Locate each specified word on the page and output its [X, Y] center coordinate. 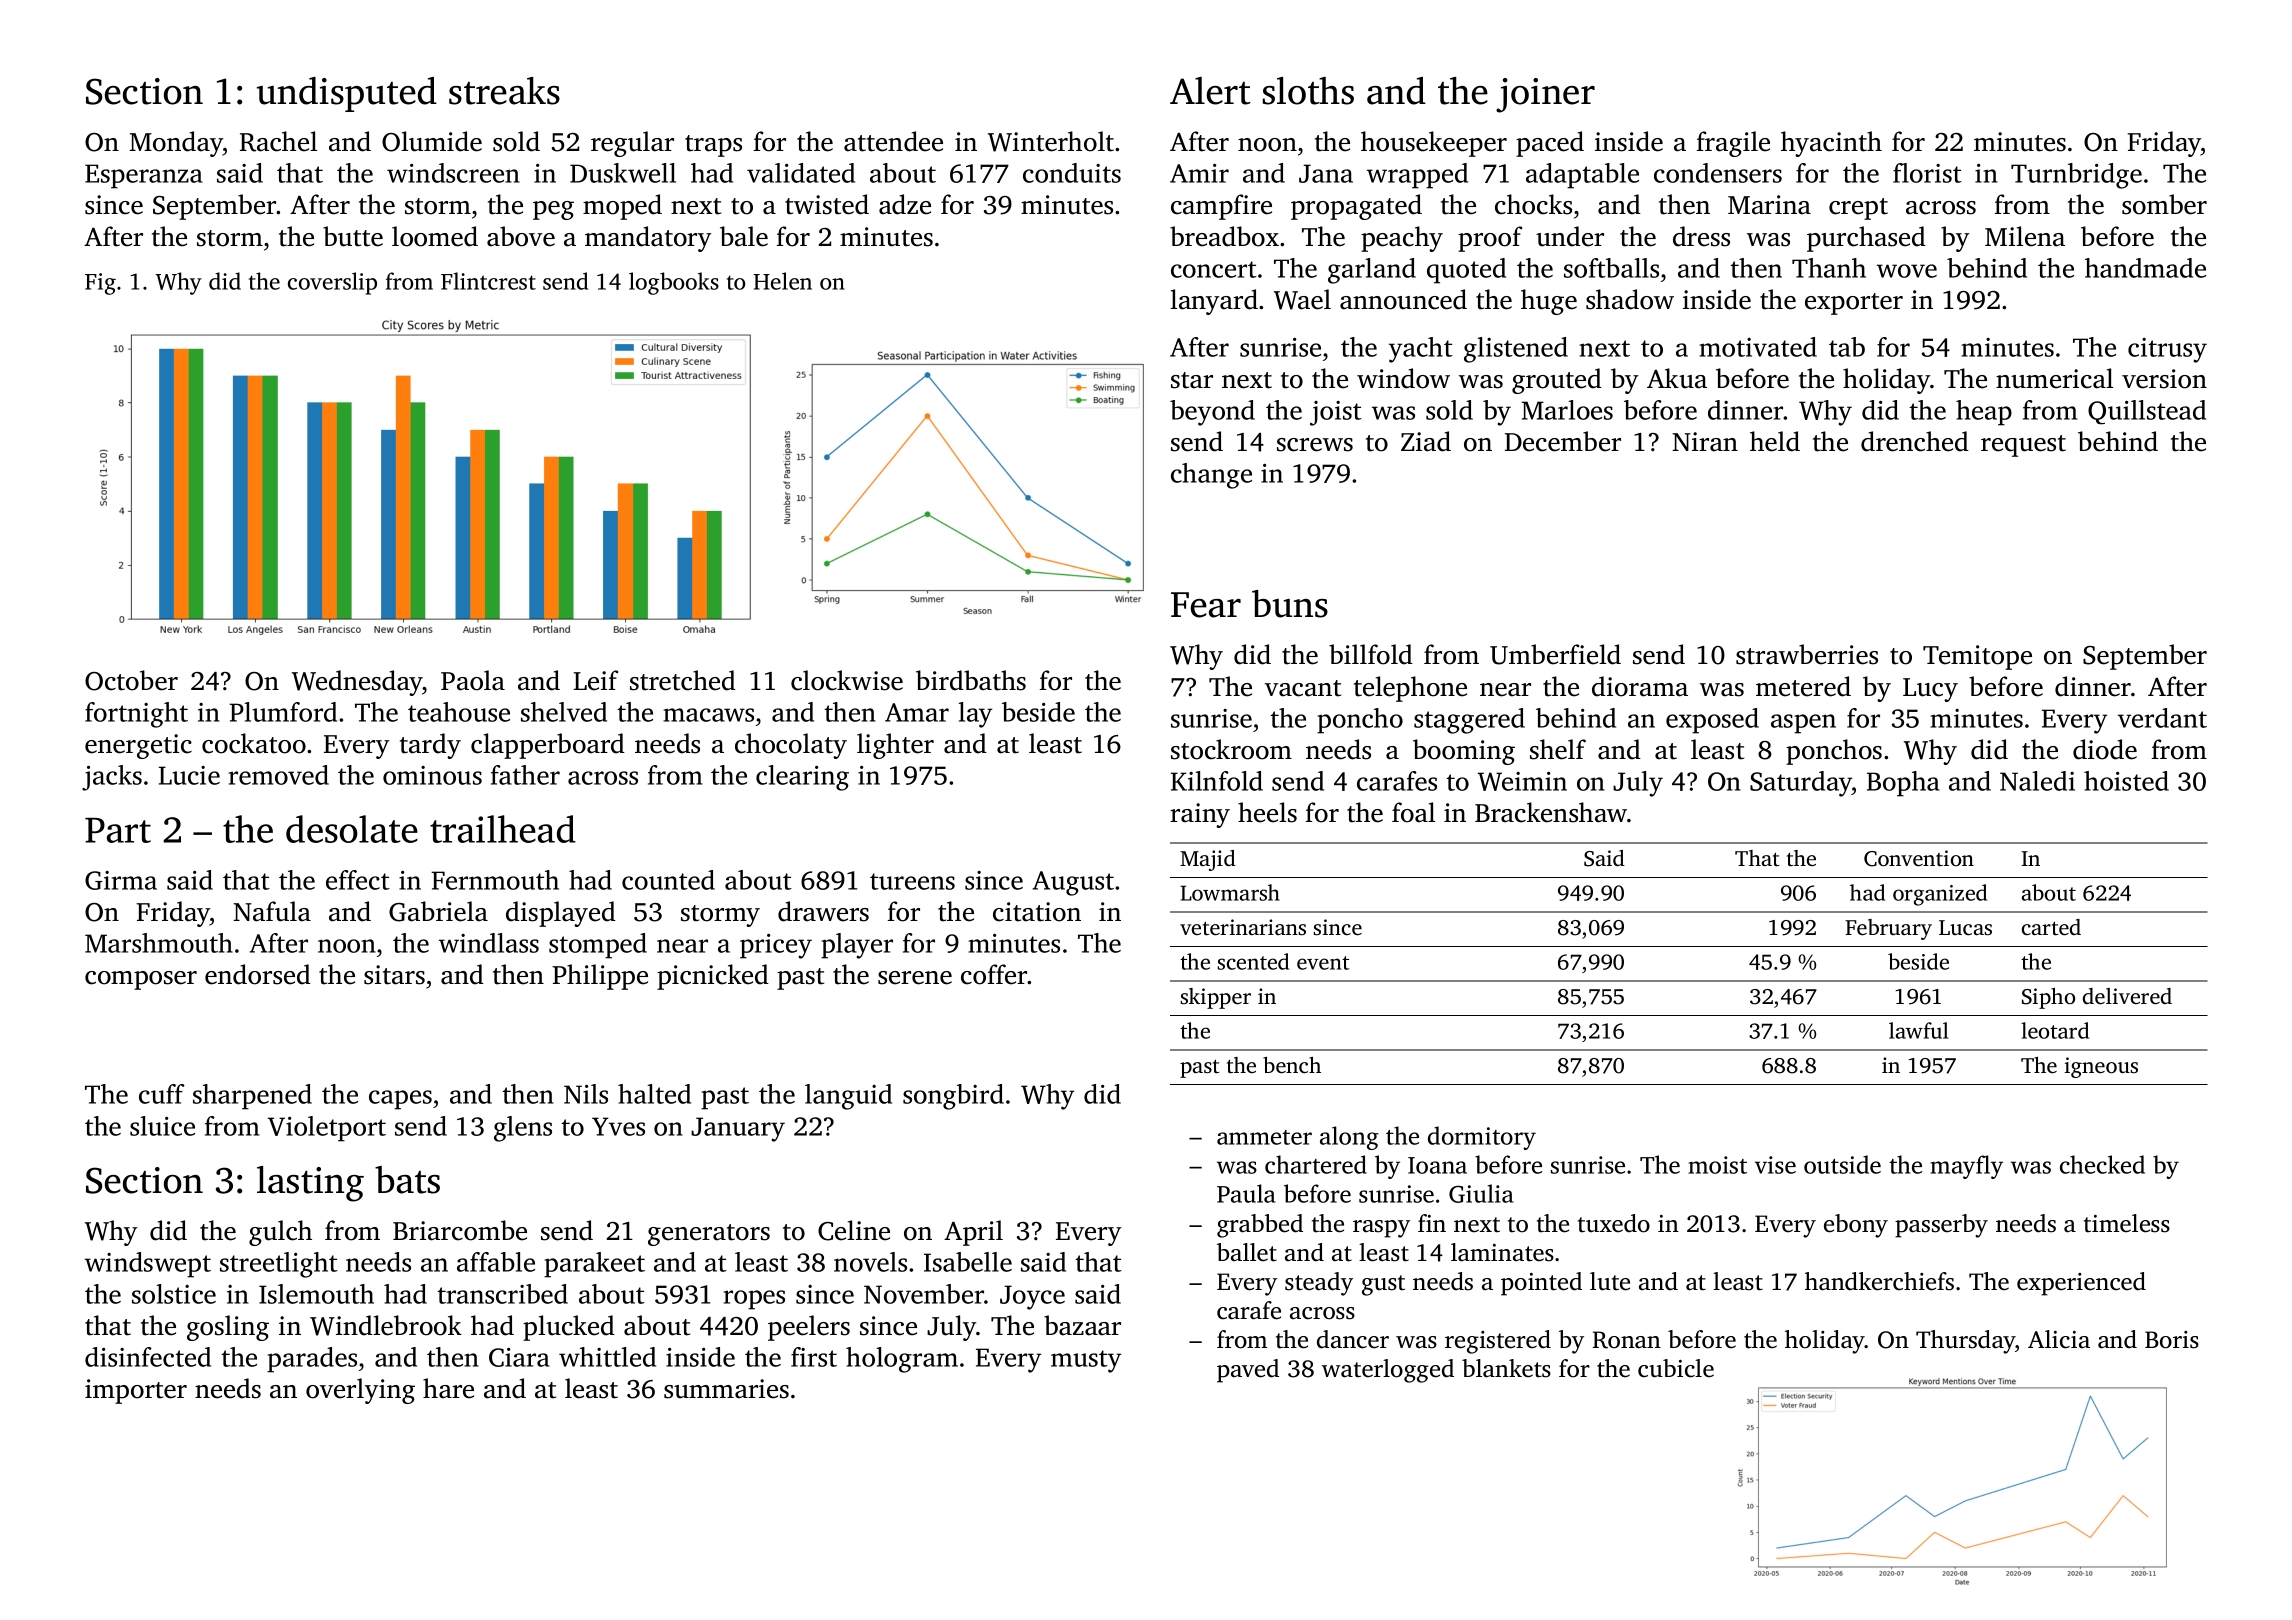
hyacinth [1831, 144]
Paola [473, 680]
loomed [435, 236]
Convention [1919, 858]
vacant [1303, 688]
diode [2105, 749]
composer [141, 980]
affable [496, 1262]
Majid [1208, 860]
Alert [1210, 91]
